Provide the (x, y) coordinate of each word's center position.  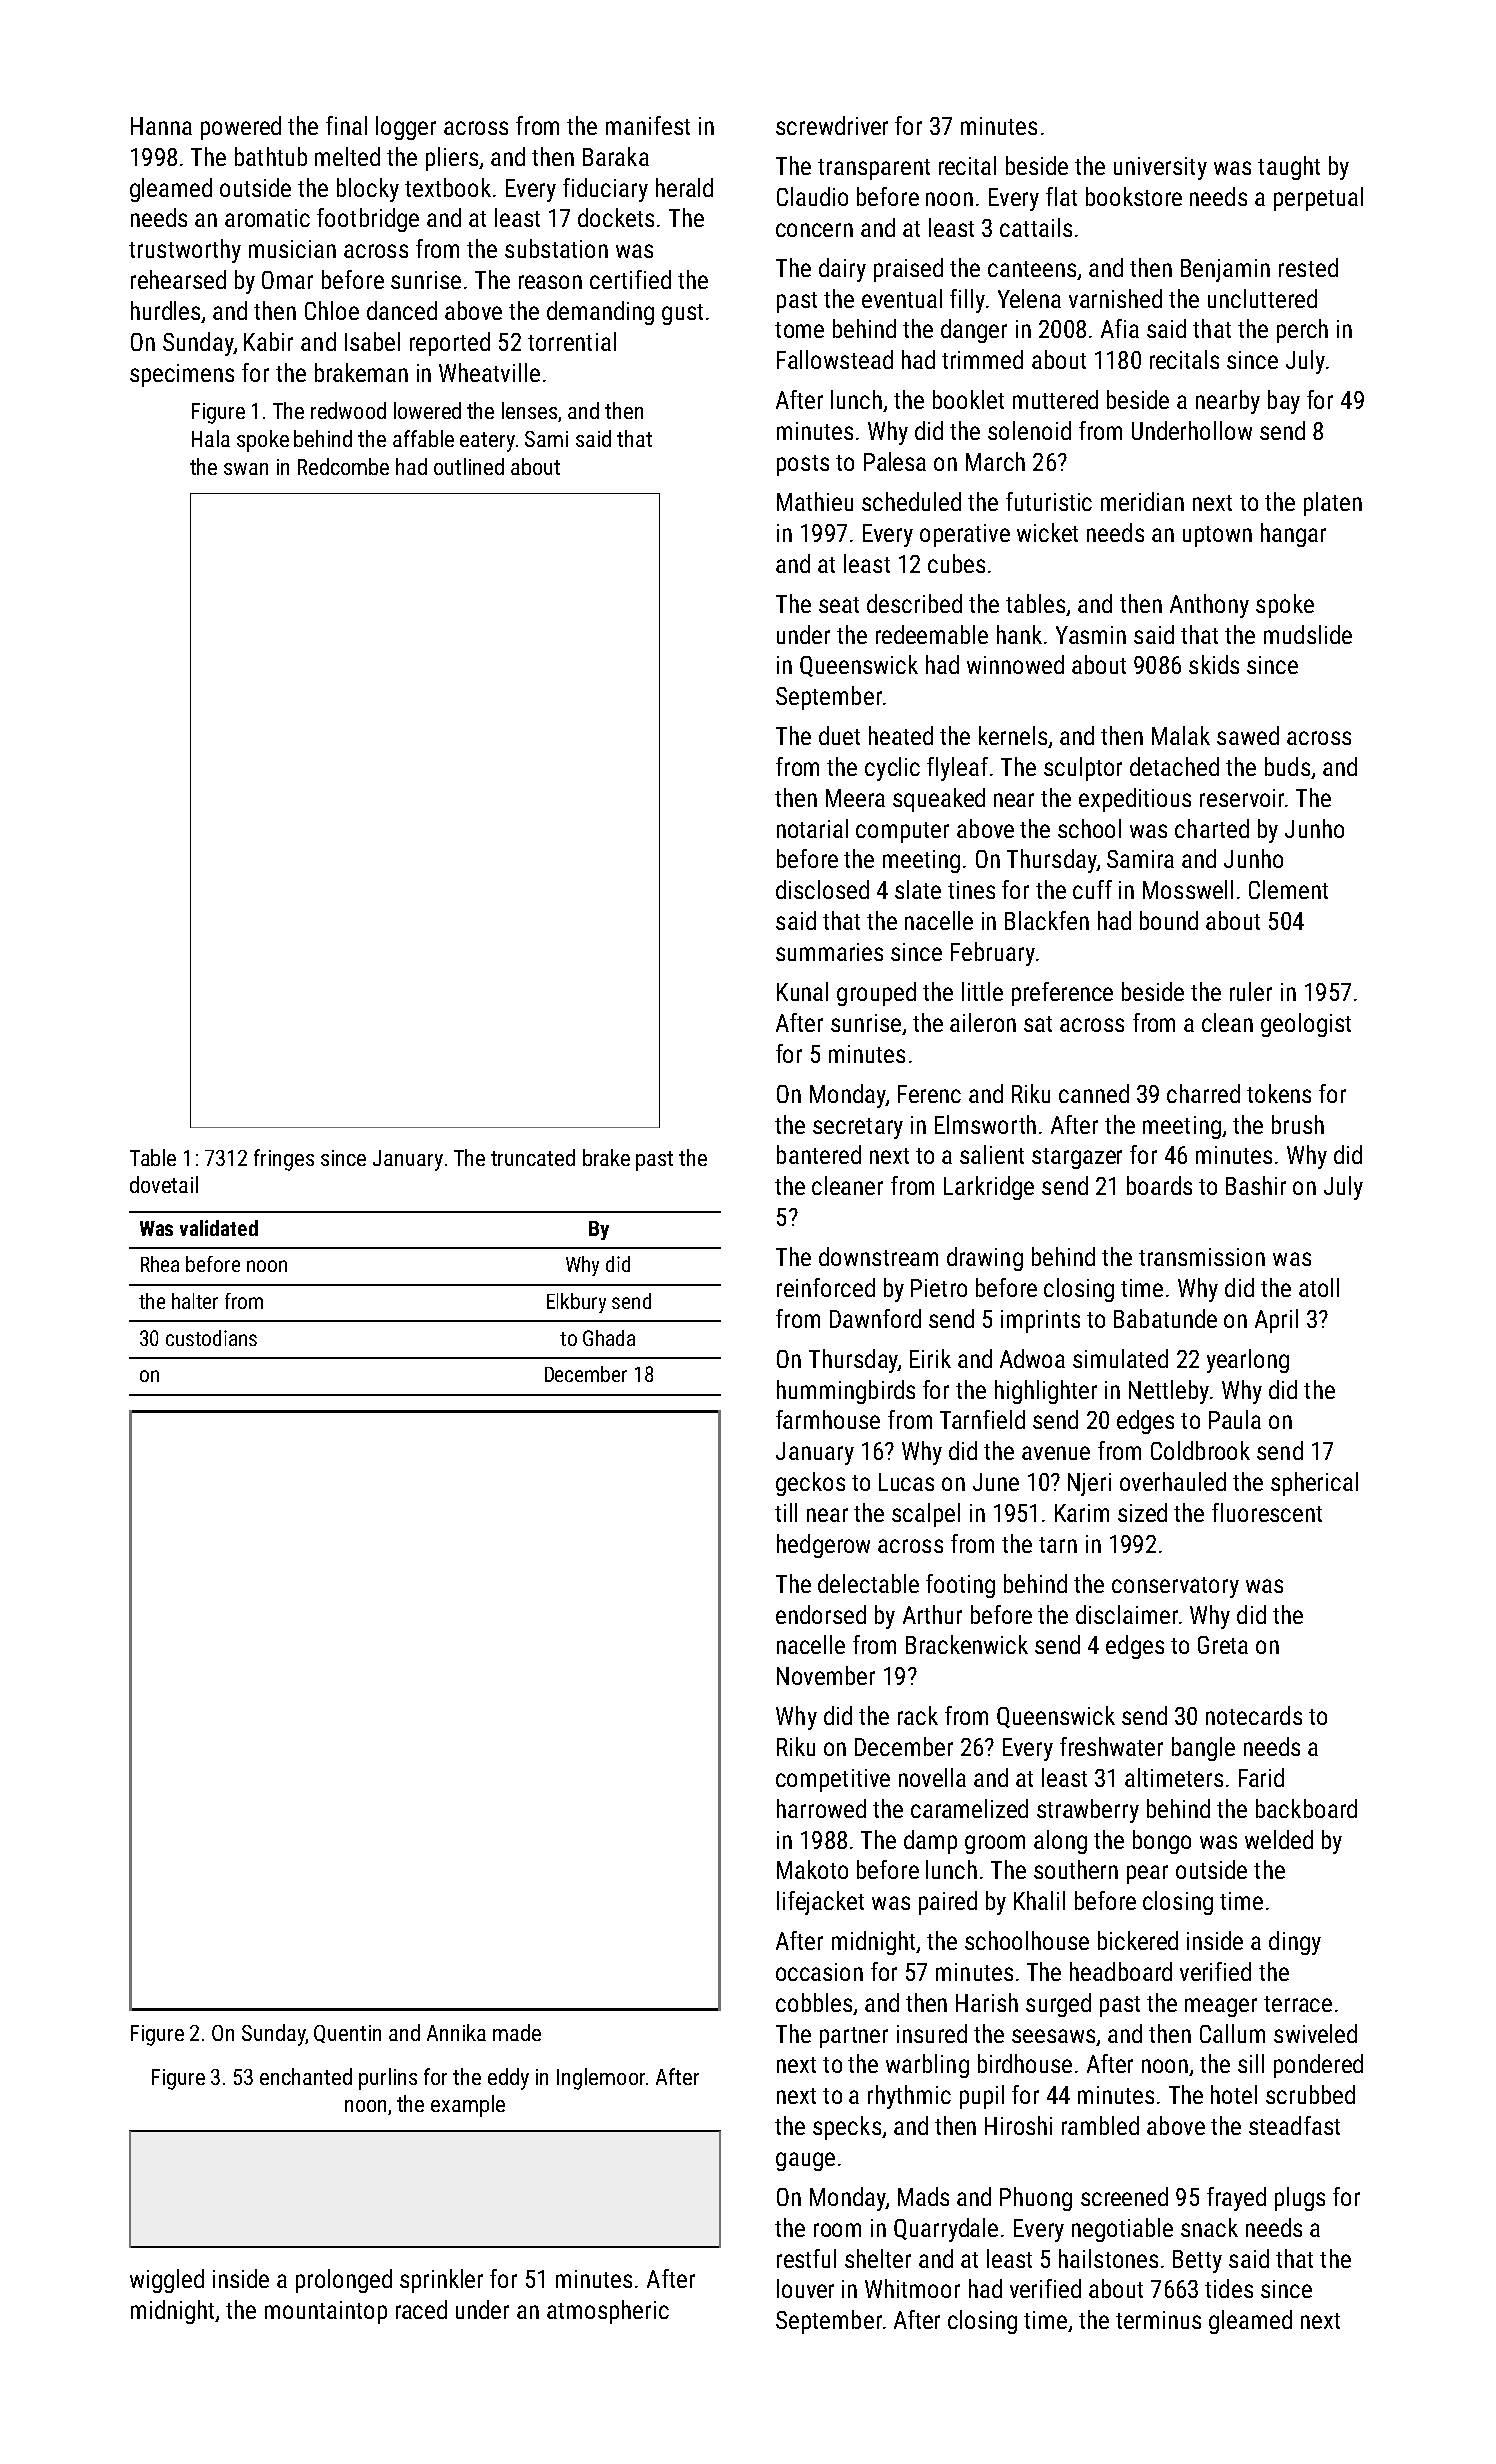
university (1160, 168)
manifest (648, 125)
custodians (211, 1338)
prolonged (344, 2281)
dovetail (164, 1184)
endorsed (821, 1614)
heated (901, 735)
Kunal (802, 991)
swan (246, 469)
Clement (1288, 889)
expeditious (1135, 800)
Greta (1223, 1645)
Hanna (161, 126)
